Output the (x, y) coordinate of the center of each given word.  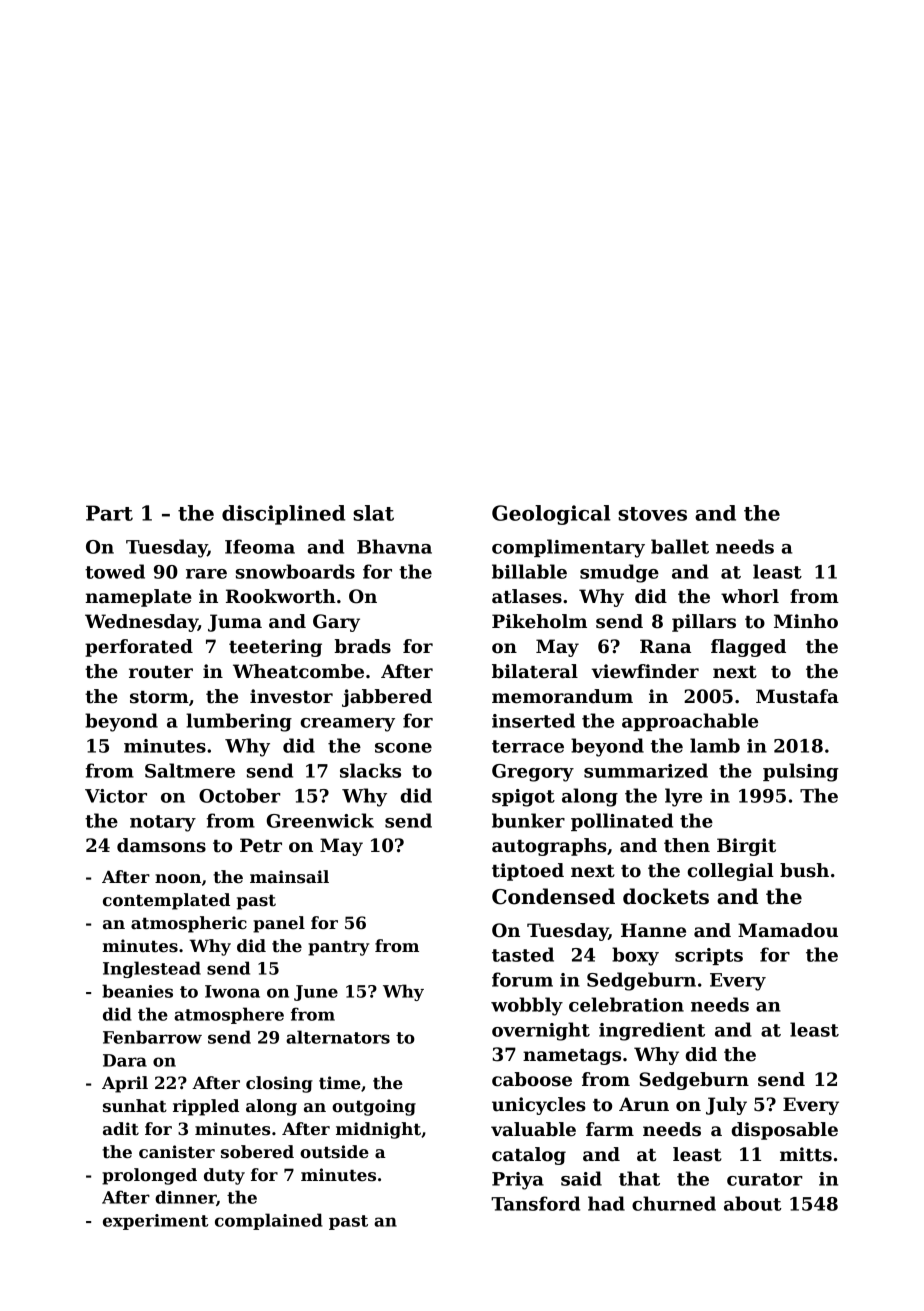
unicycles (539, 1106)
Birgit (746, 847)
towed (115, 571)
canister (177, 1152)
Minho (806, 621)
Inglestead (152, 969)
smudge (619, 573)
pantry (339, 948)
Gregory (533, 773)
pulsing (801, 772)
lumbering (239, 722)
